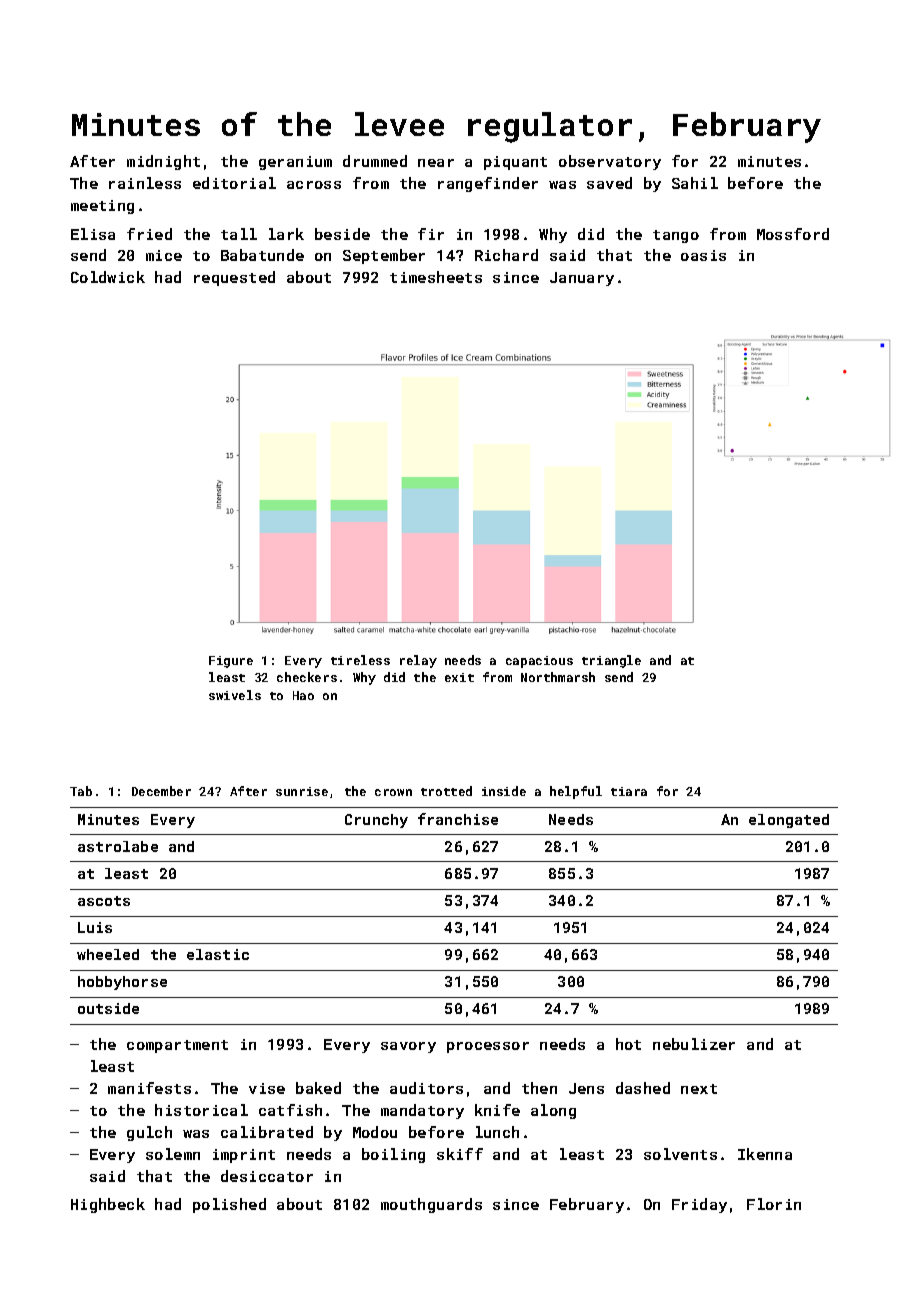 The image size is (908, 1316). What do you see at coordinates (629, 791) in the image?
I see `tiara` at bounding box center [629, 791].
